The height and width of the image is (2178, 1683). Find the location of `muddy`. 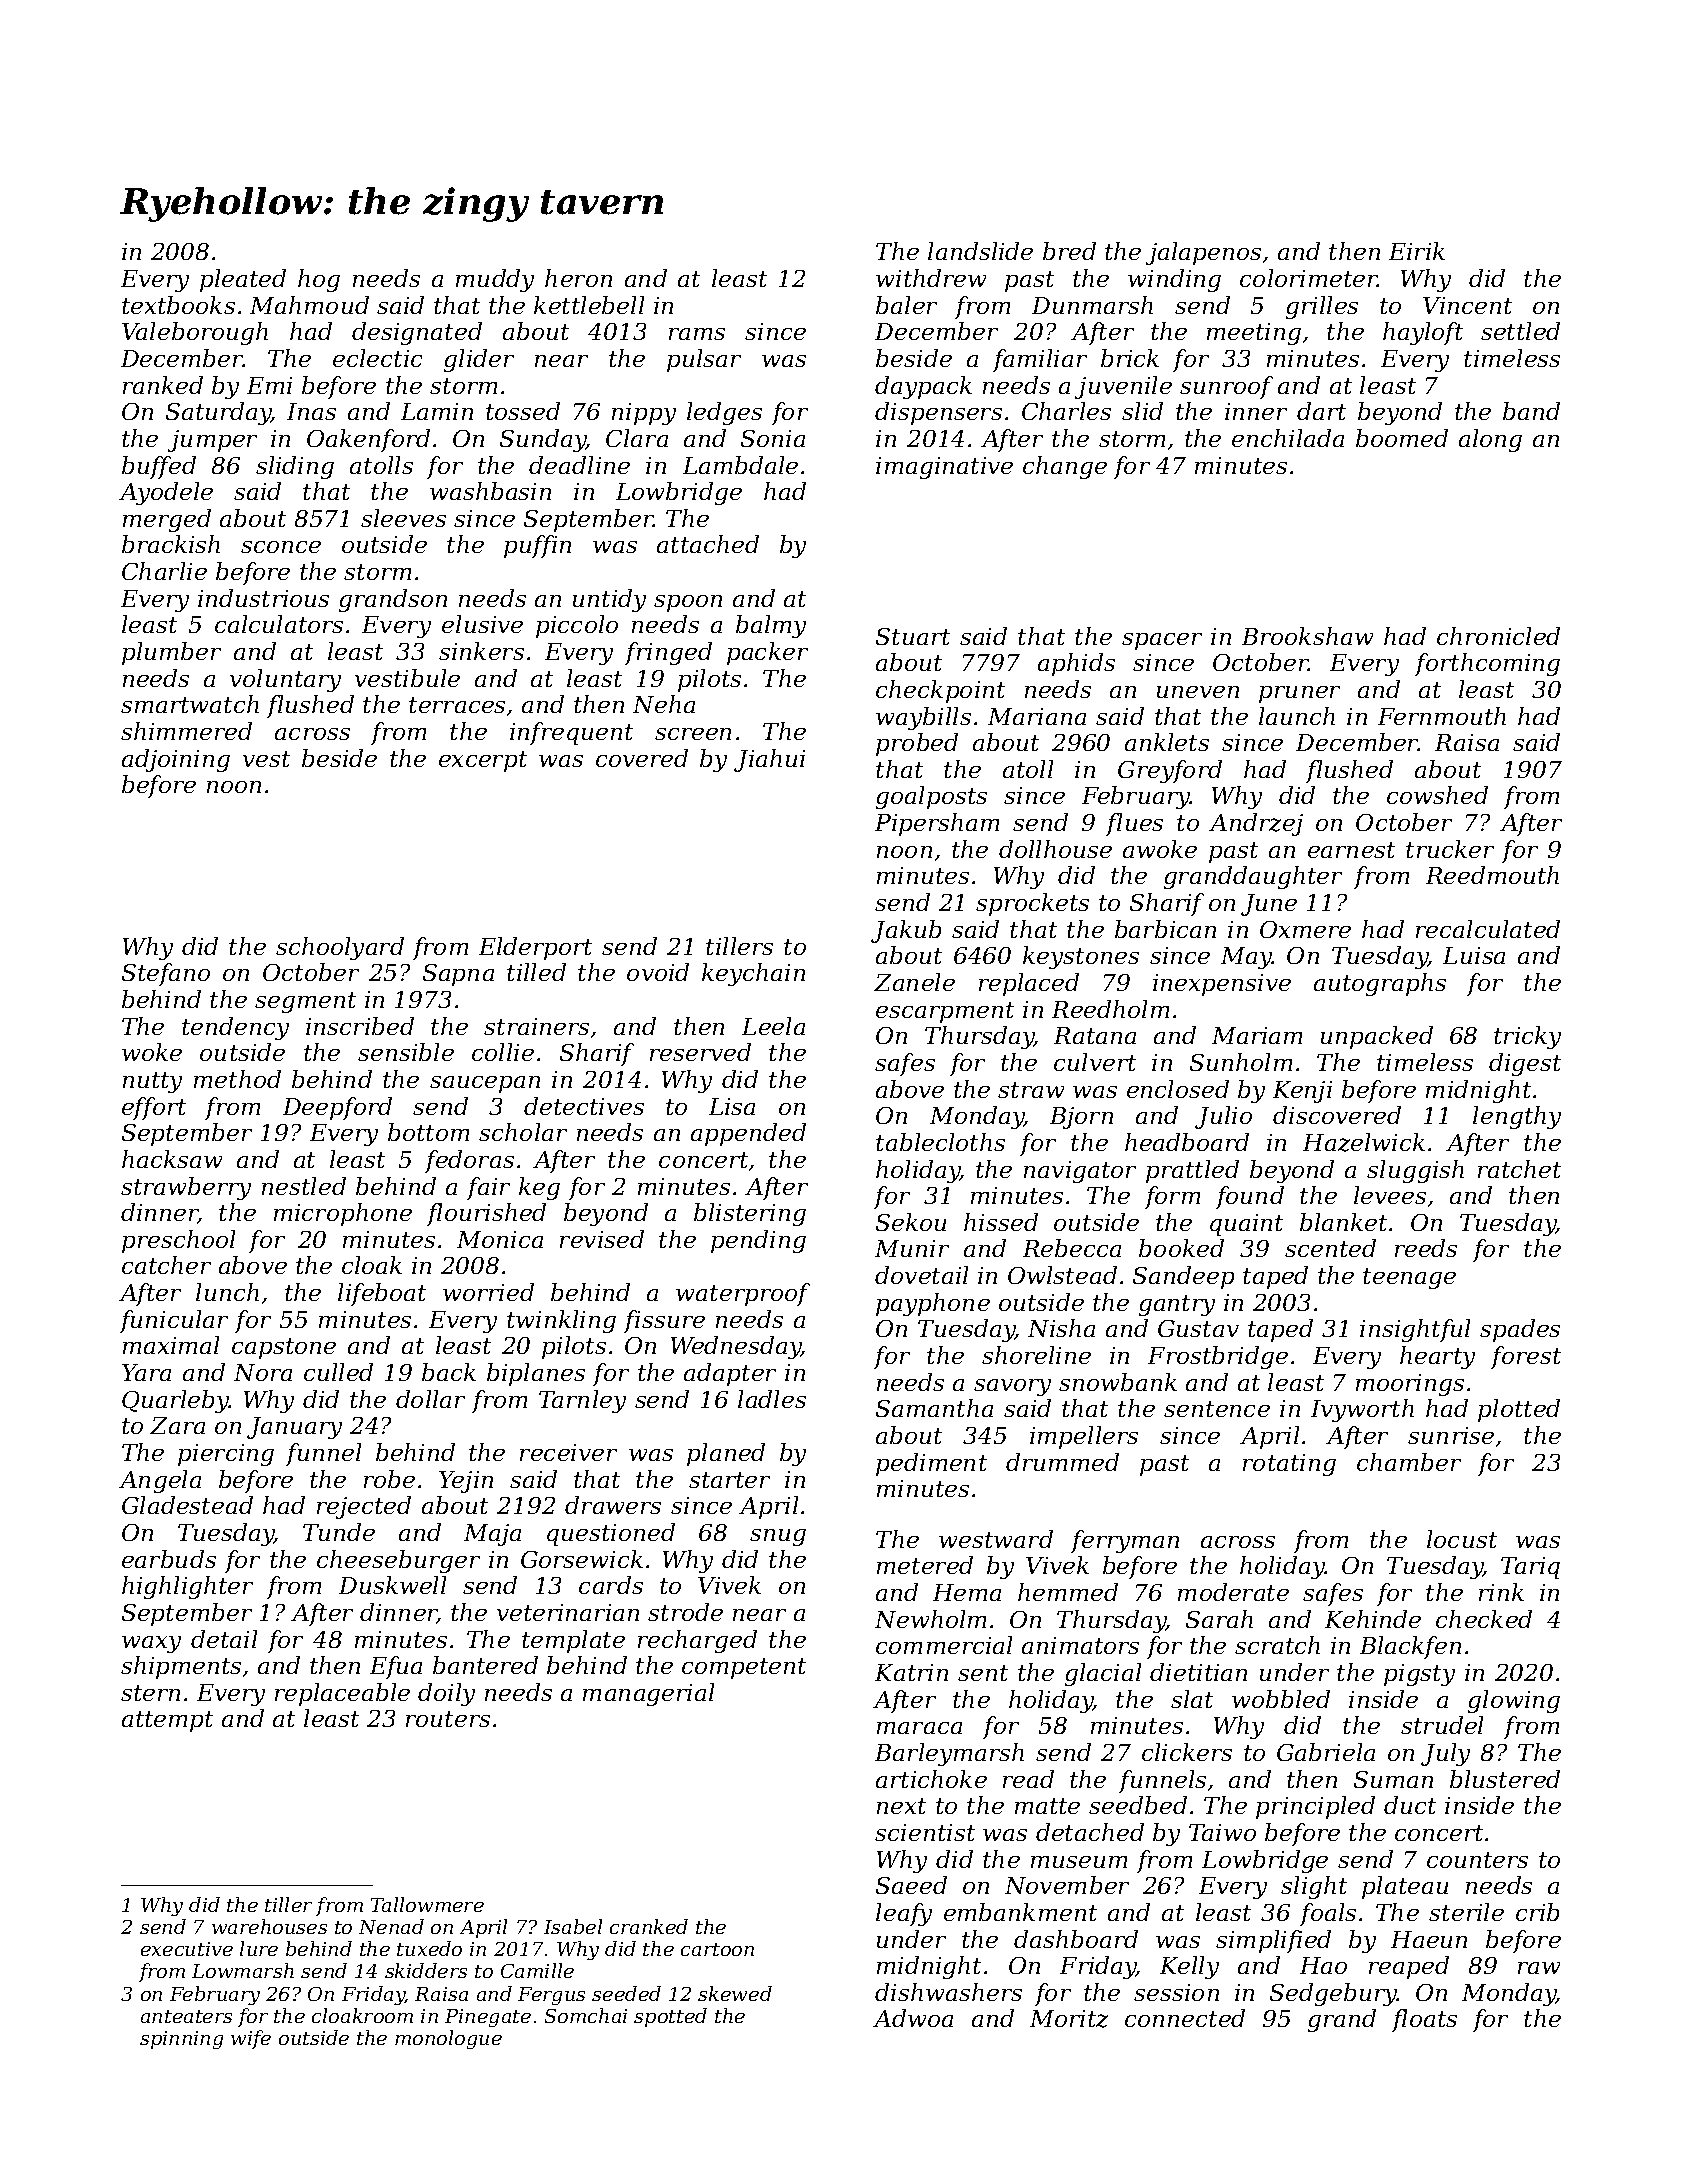

muddy is located at coordinates (495, 280).
